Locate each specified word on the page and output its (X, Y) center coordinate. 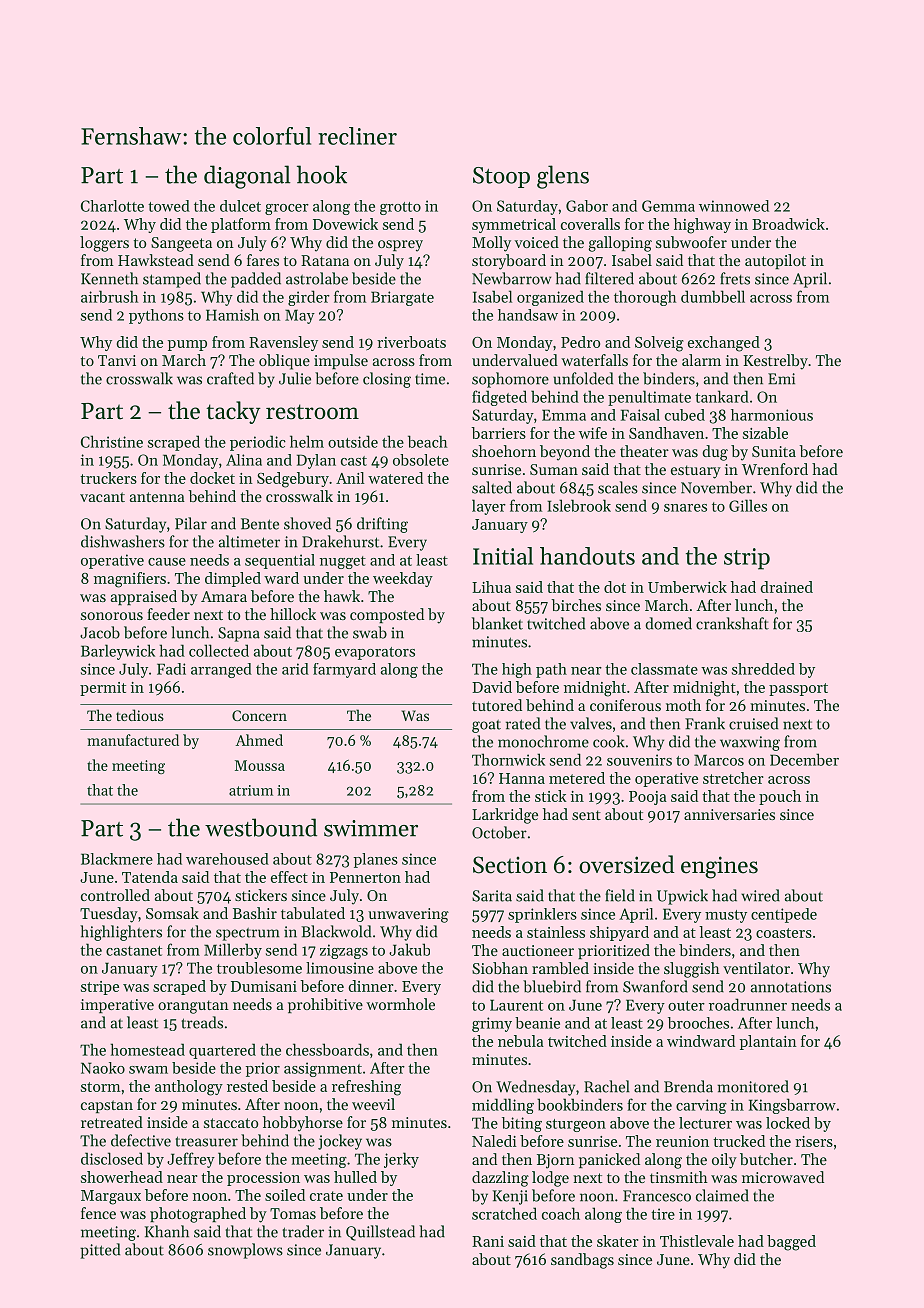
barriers (498, 433)
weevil (373, 1104)
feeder (168, 614)
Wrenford (775, 469)
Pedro (580, 342)
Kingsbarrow (792, 1106)
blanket (497, 623)
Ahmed (259, 740)
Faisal (640, 415)
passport (798, 689)
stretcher (733, 778)
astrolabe (317, 278)
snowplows (245, 1251)
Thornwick (508, 759)
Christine (112, 441)
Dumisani (264, 986)
